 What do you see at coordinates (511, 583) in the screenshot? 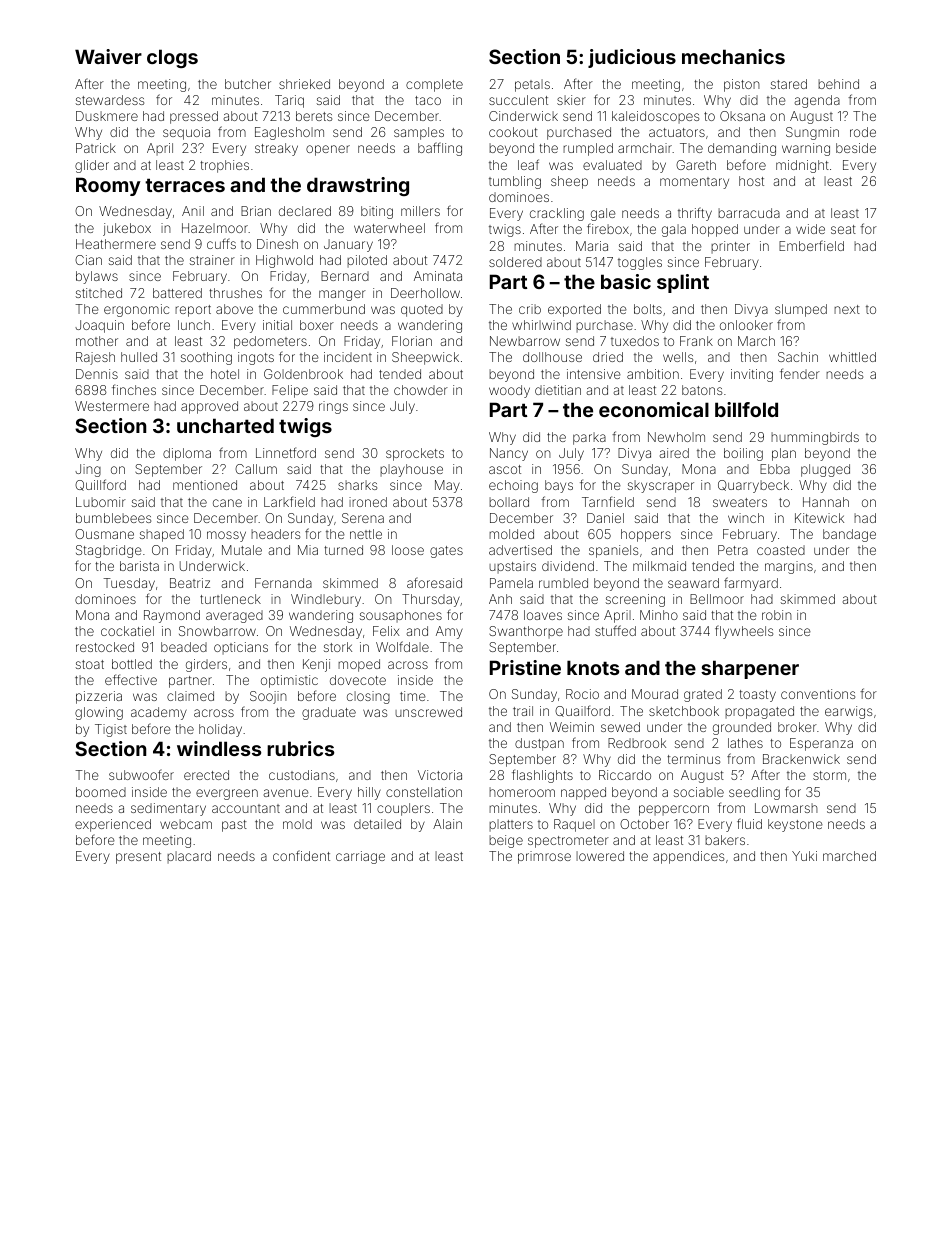
I see `Pamela` at bounding box center [511, 583].
